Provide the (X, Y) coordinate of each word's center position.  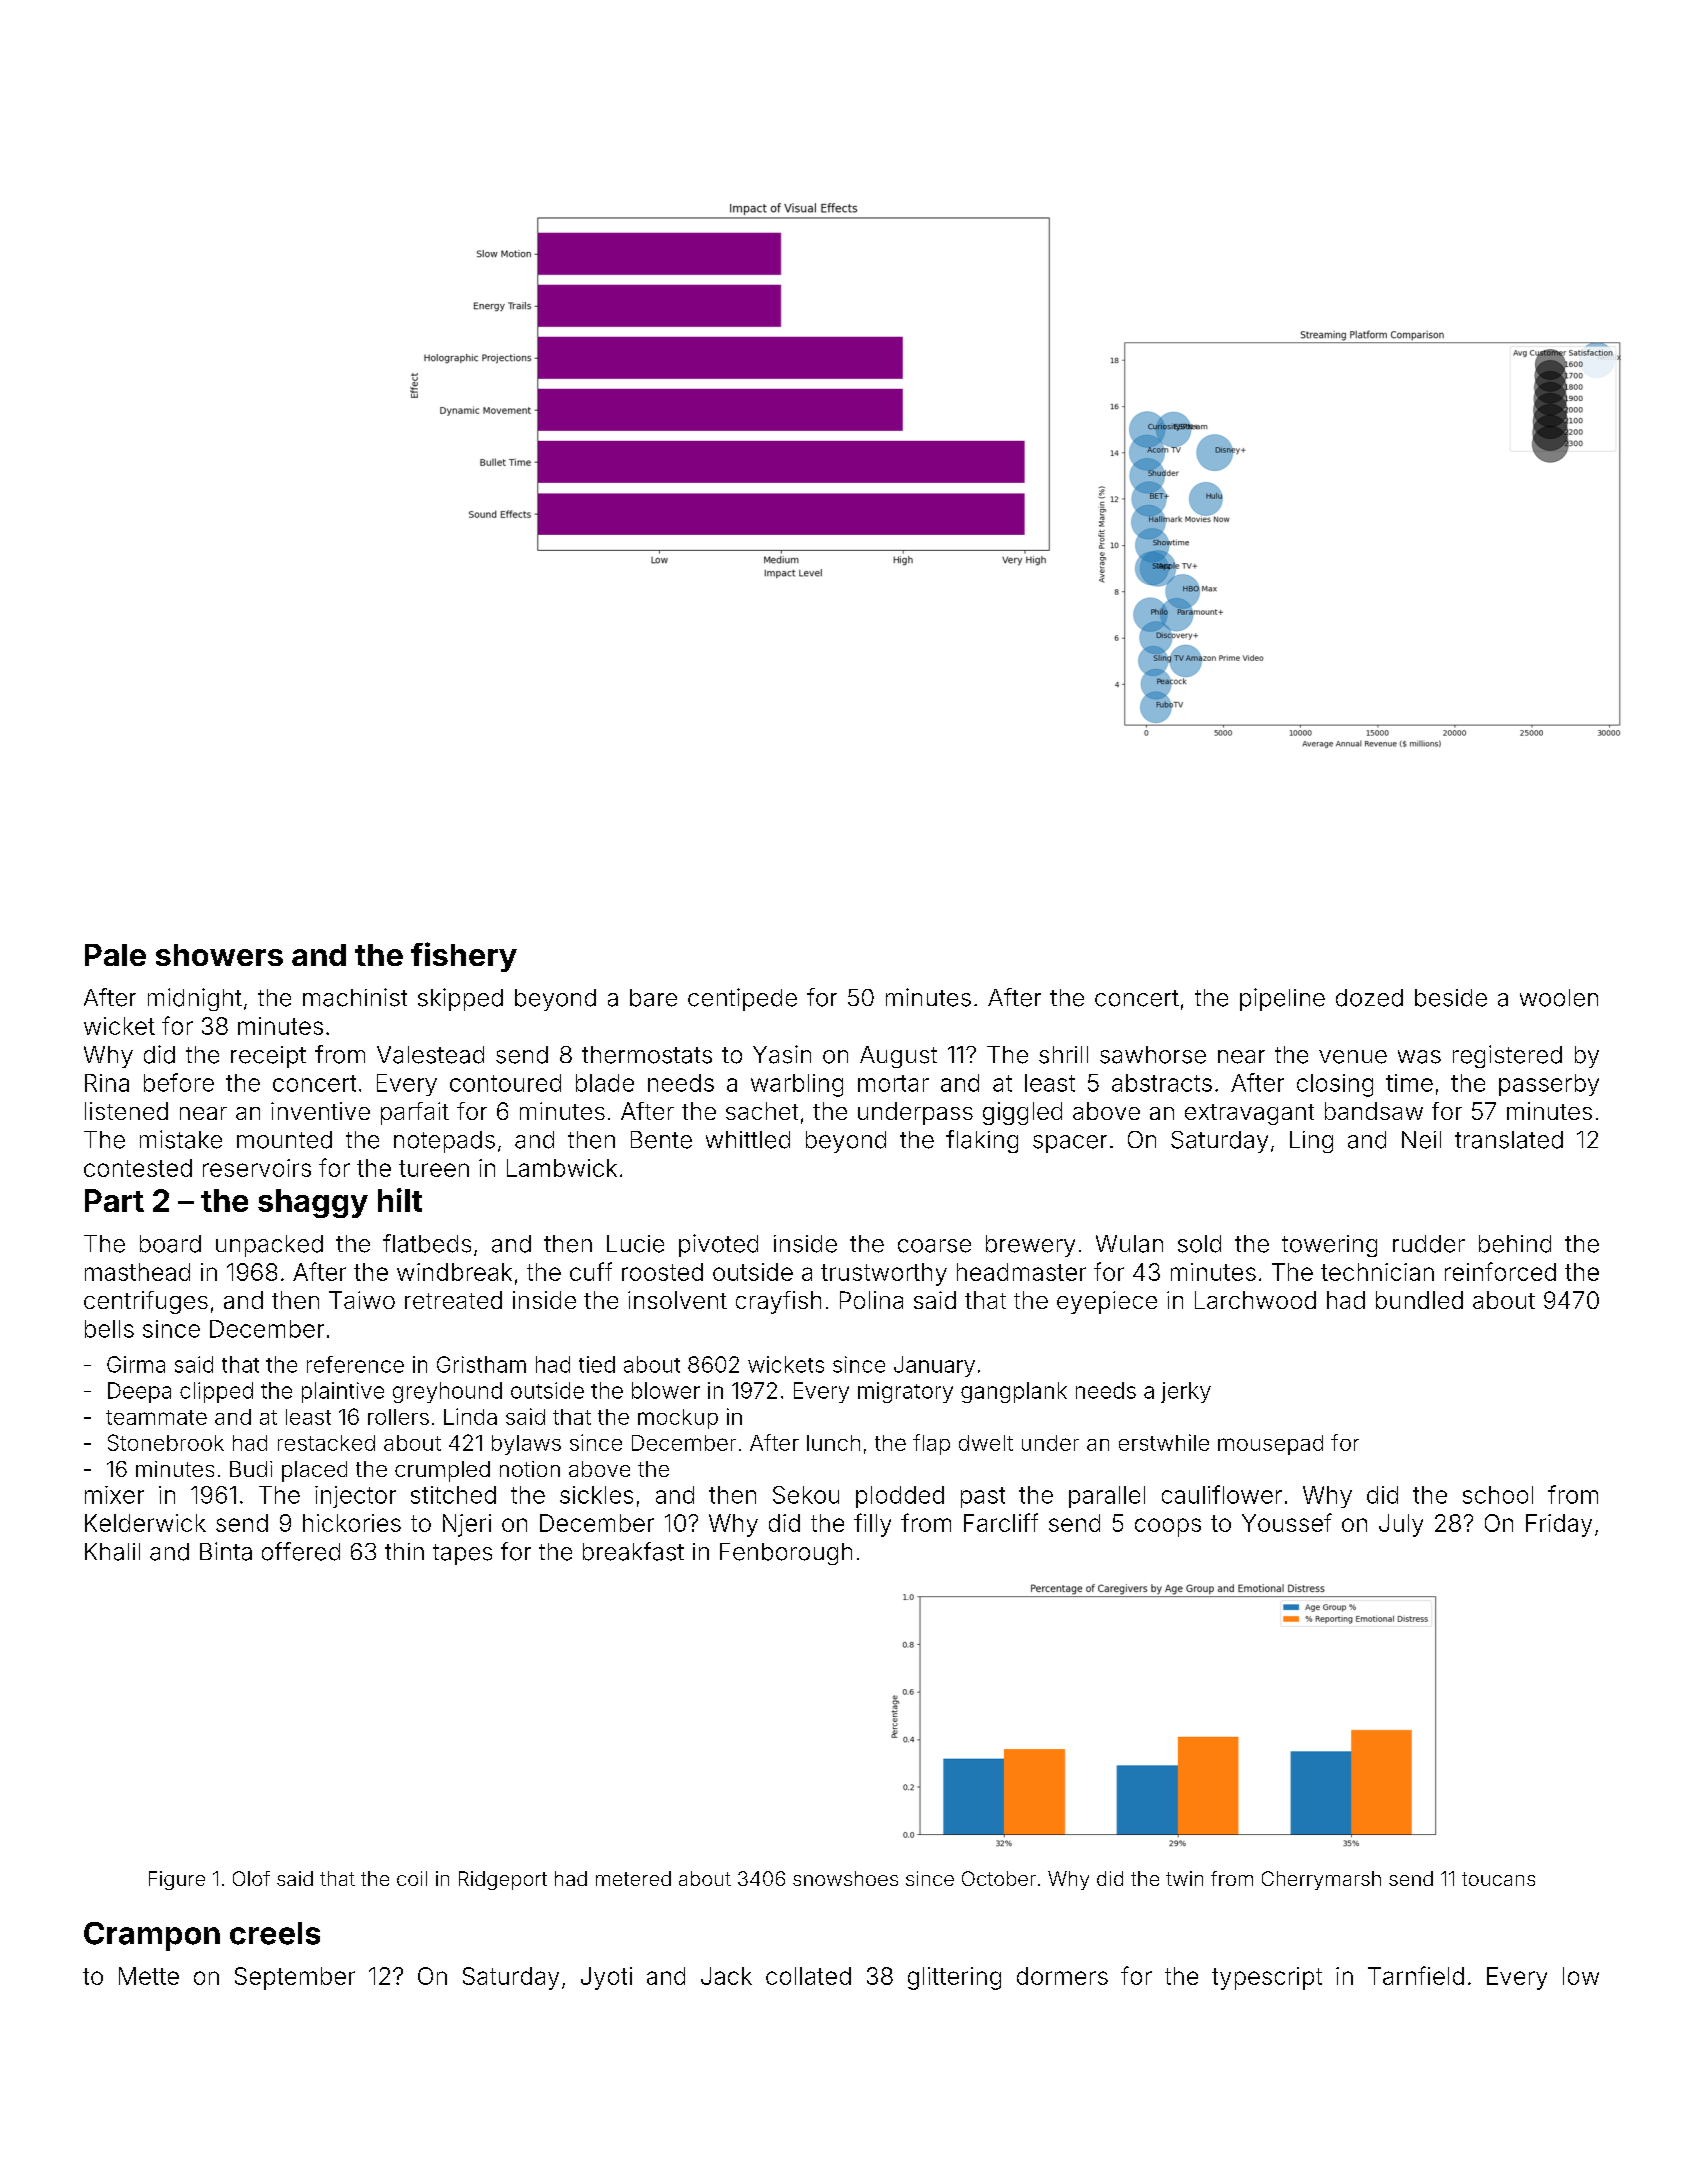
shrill (1063, 1055)
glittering (954, 1978)
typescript (1267, 1978)
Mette (149, 1976)
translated (1509, 1140)
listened (126, 1111)
